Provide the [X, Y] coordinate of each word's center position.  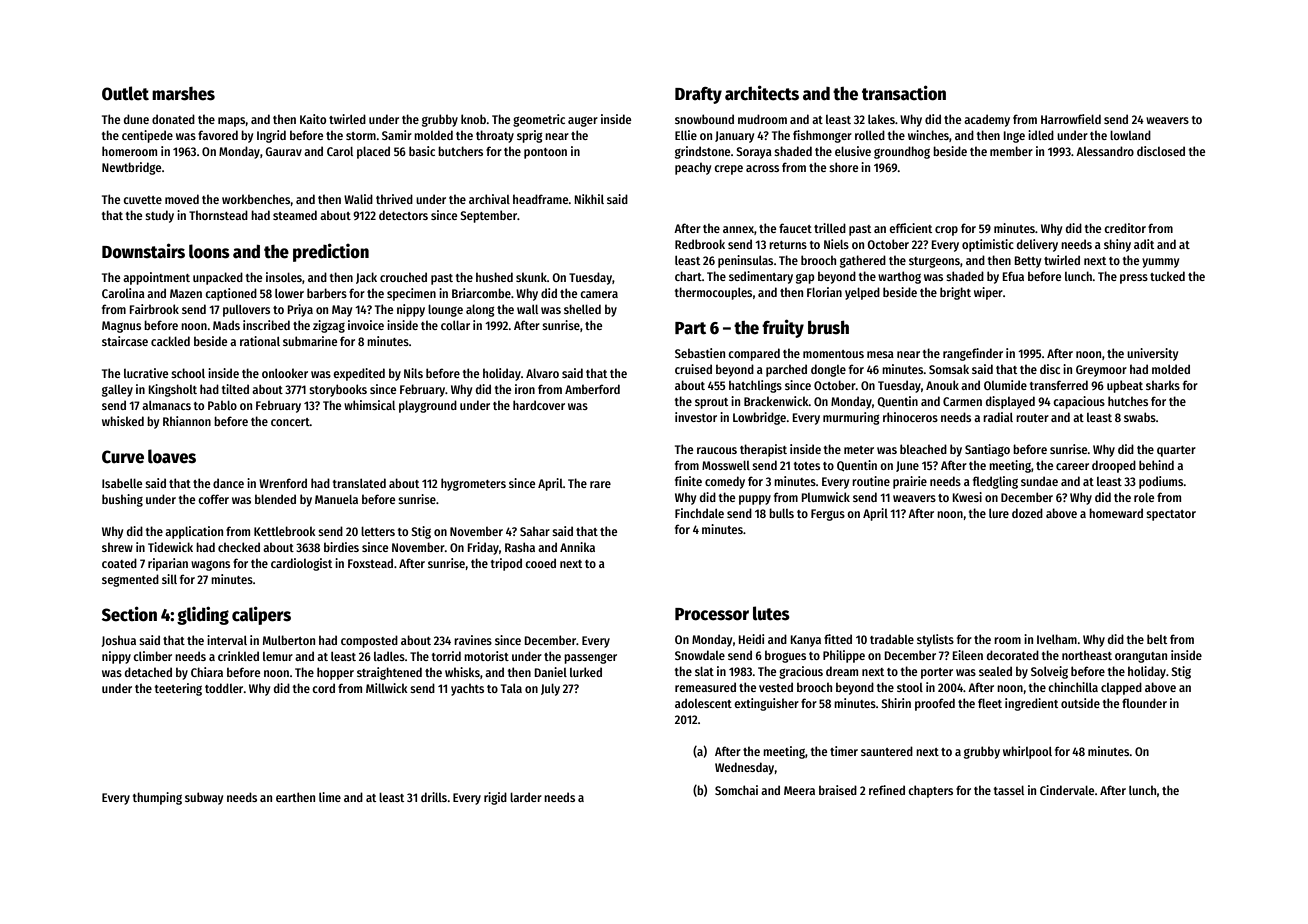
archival [489, 199]
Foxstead [370, 563]
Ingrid [271, 136]
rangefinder [973, 354]
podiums [1161, 482]
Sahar [535, 531]
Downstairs [143, 251]
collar [455, 325]
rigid [495, 798]
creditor [1125, 228]
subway [204, 798]
